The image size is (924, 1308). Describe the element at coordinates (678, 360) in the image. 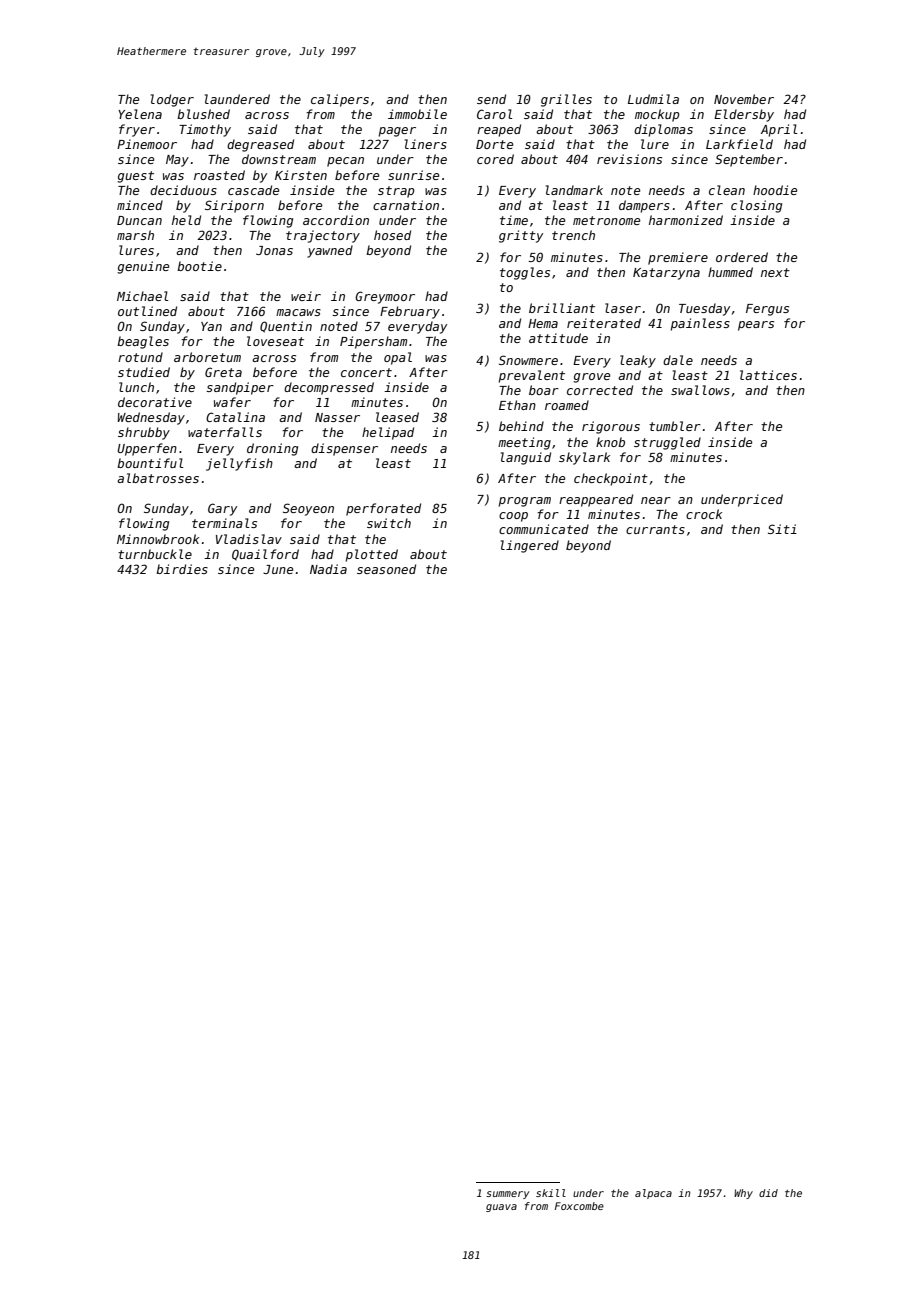

I see `dale` at that location.
